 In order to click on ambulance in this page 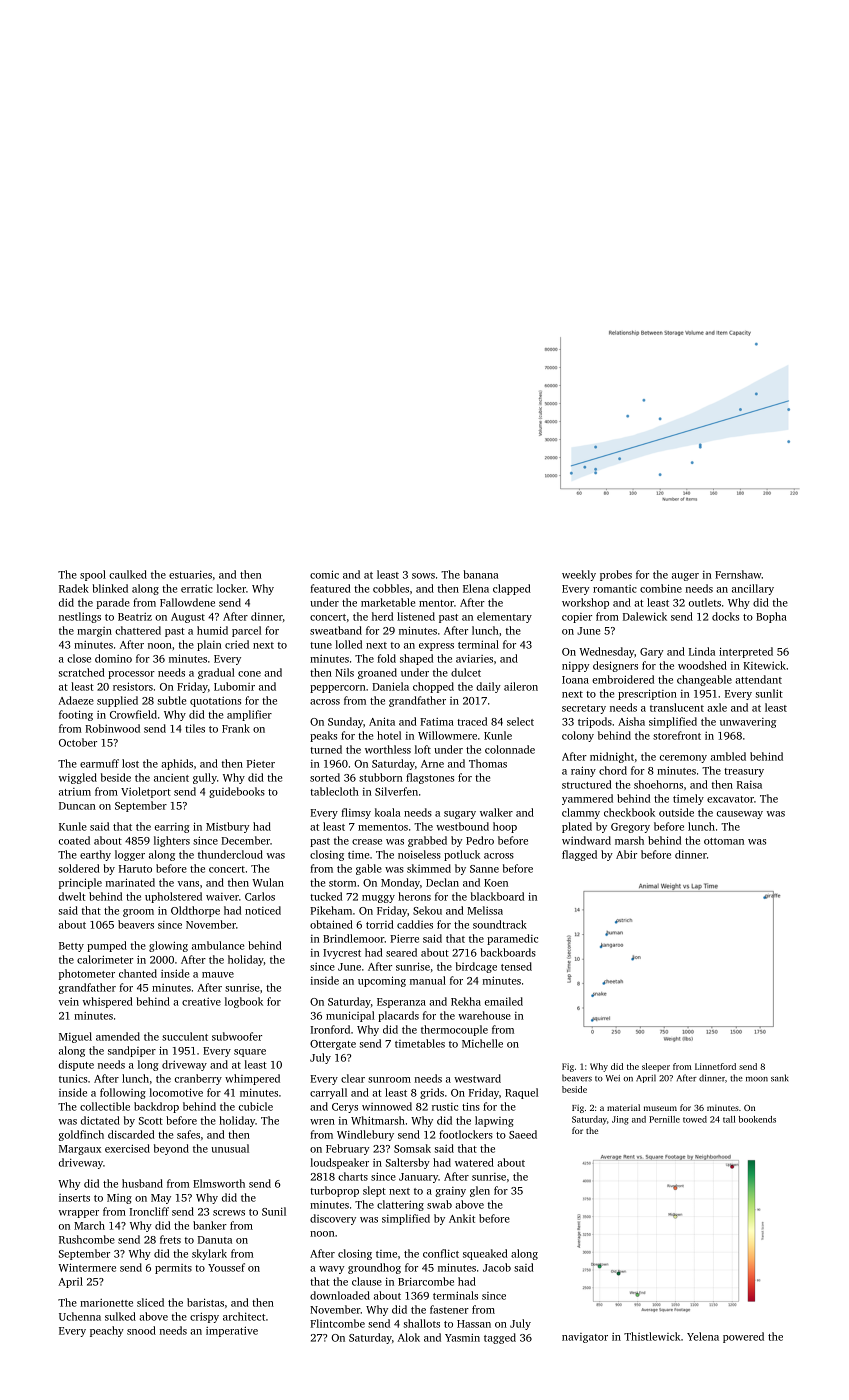, I will do `click(218, 945)`.
